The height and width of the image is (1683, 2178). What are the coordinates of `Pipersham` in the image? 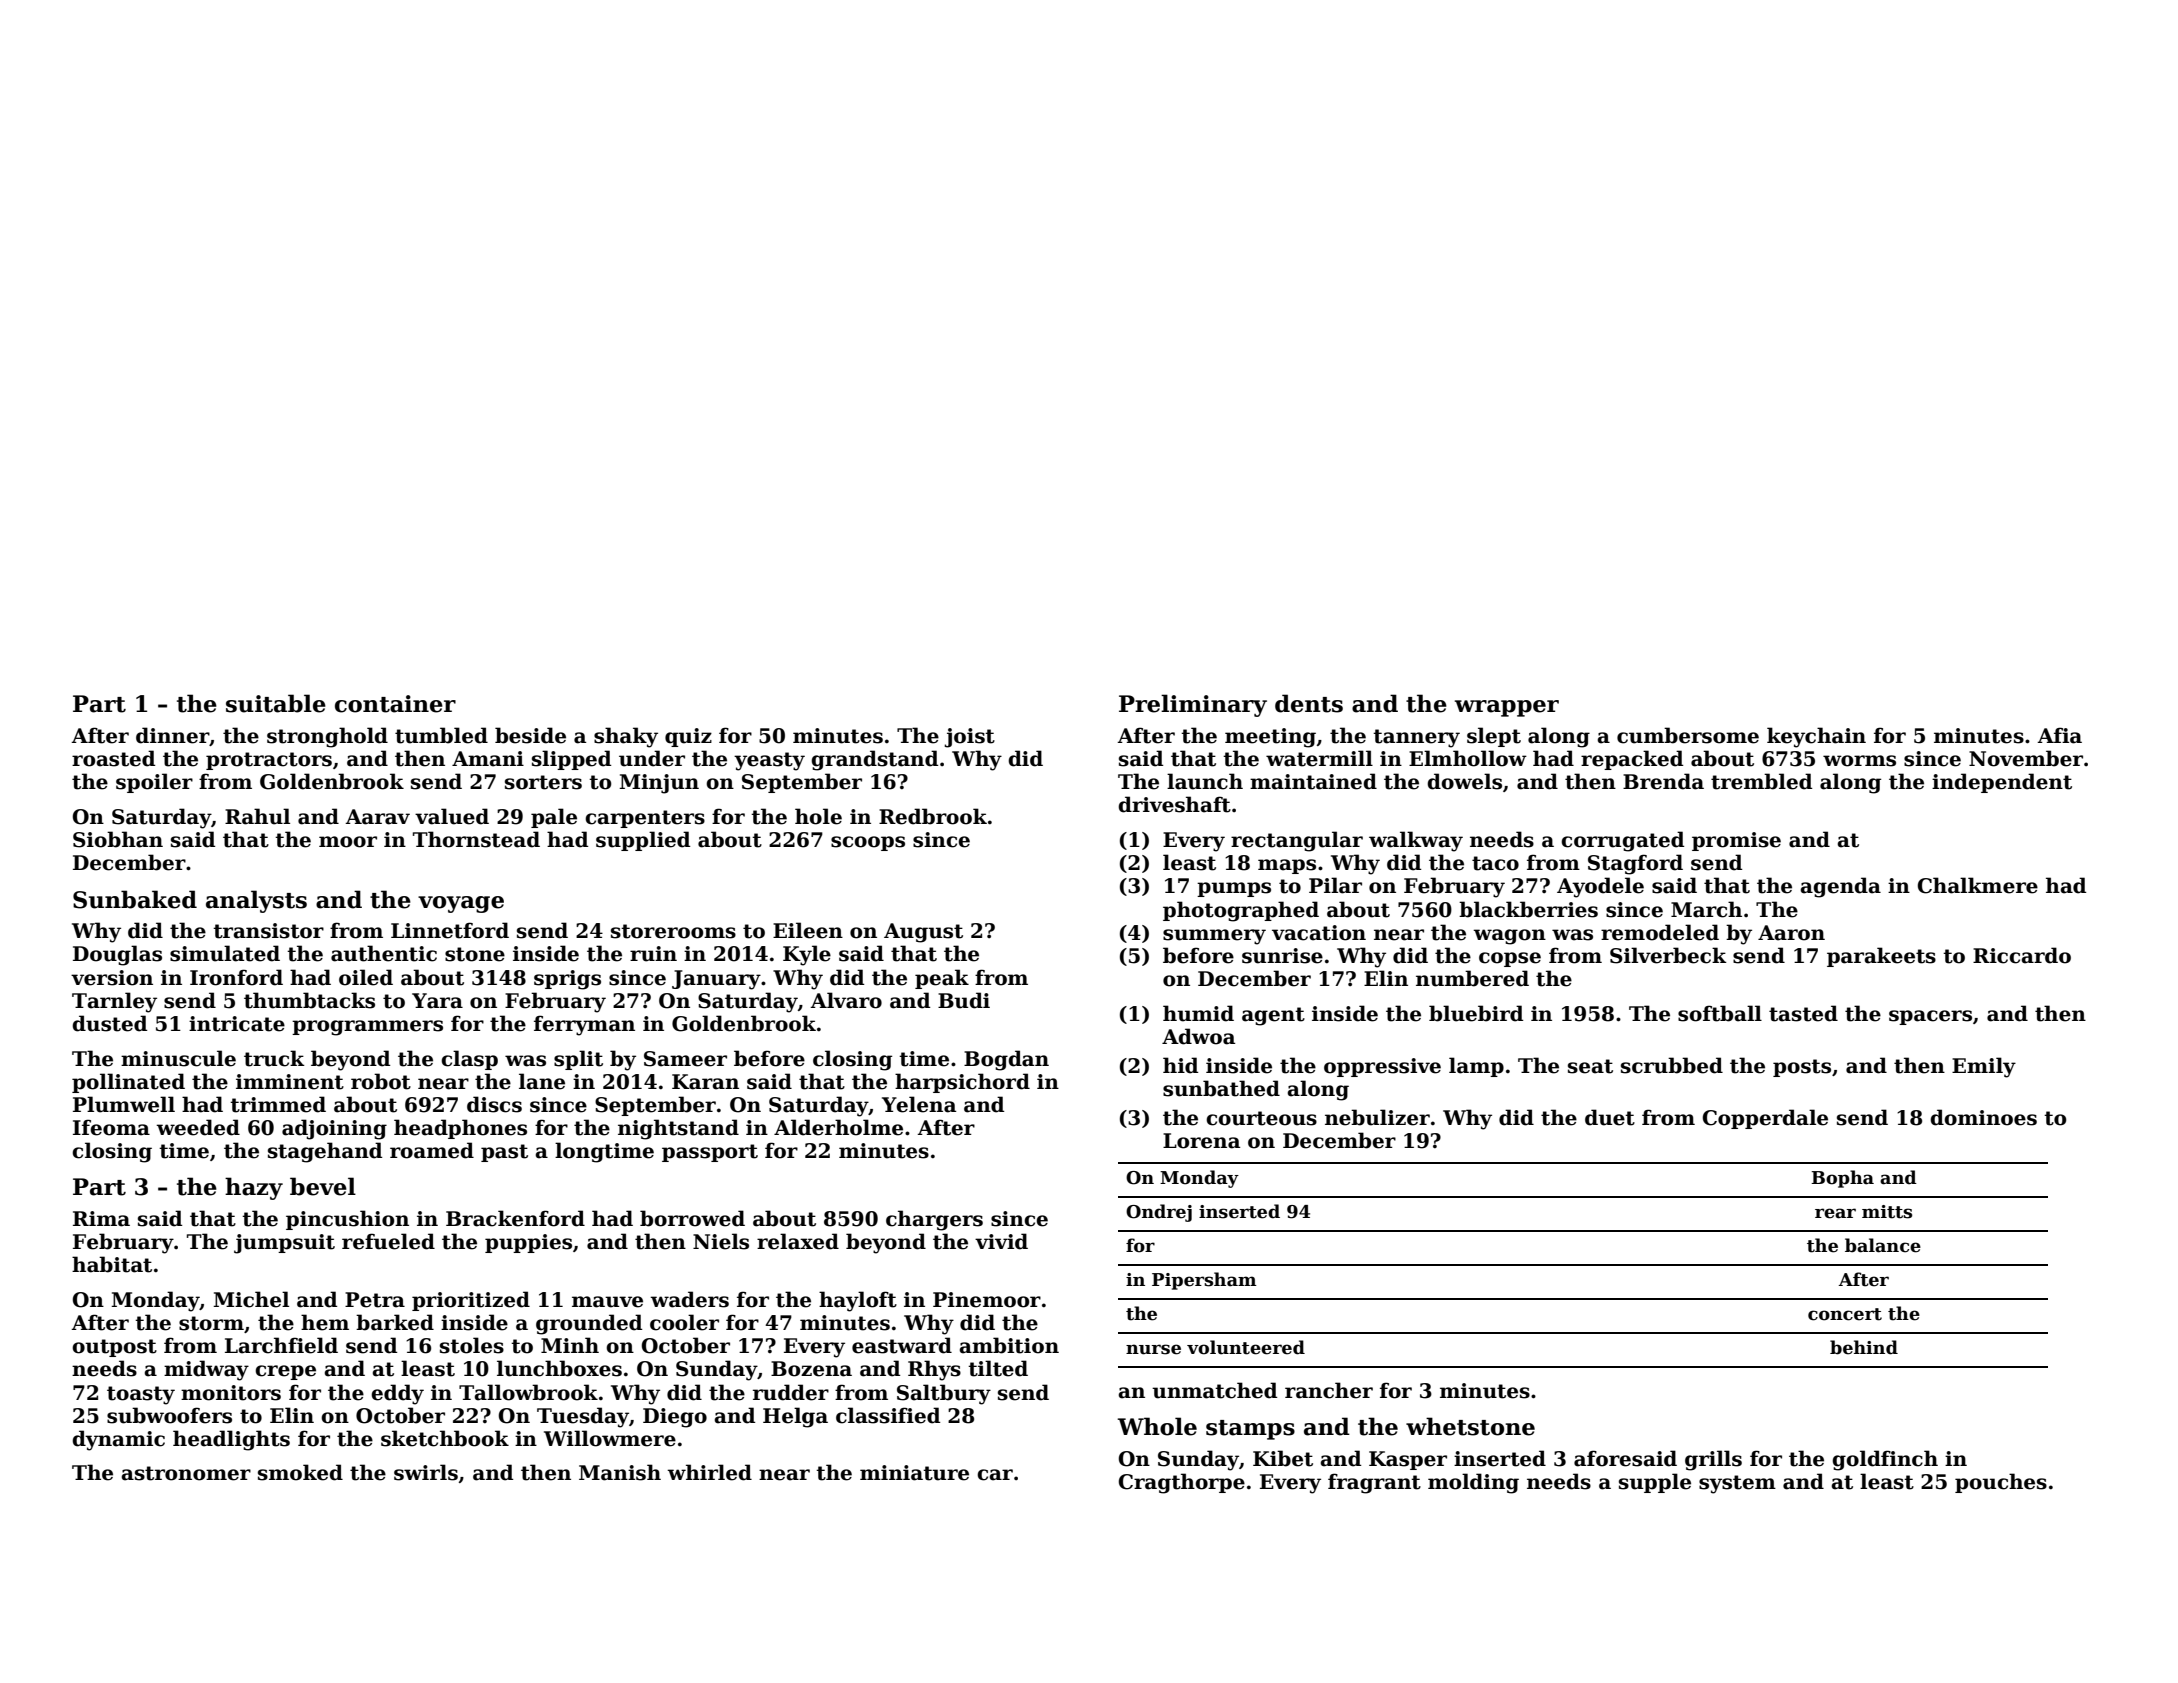 It's located at (1204, 1281).
